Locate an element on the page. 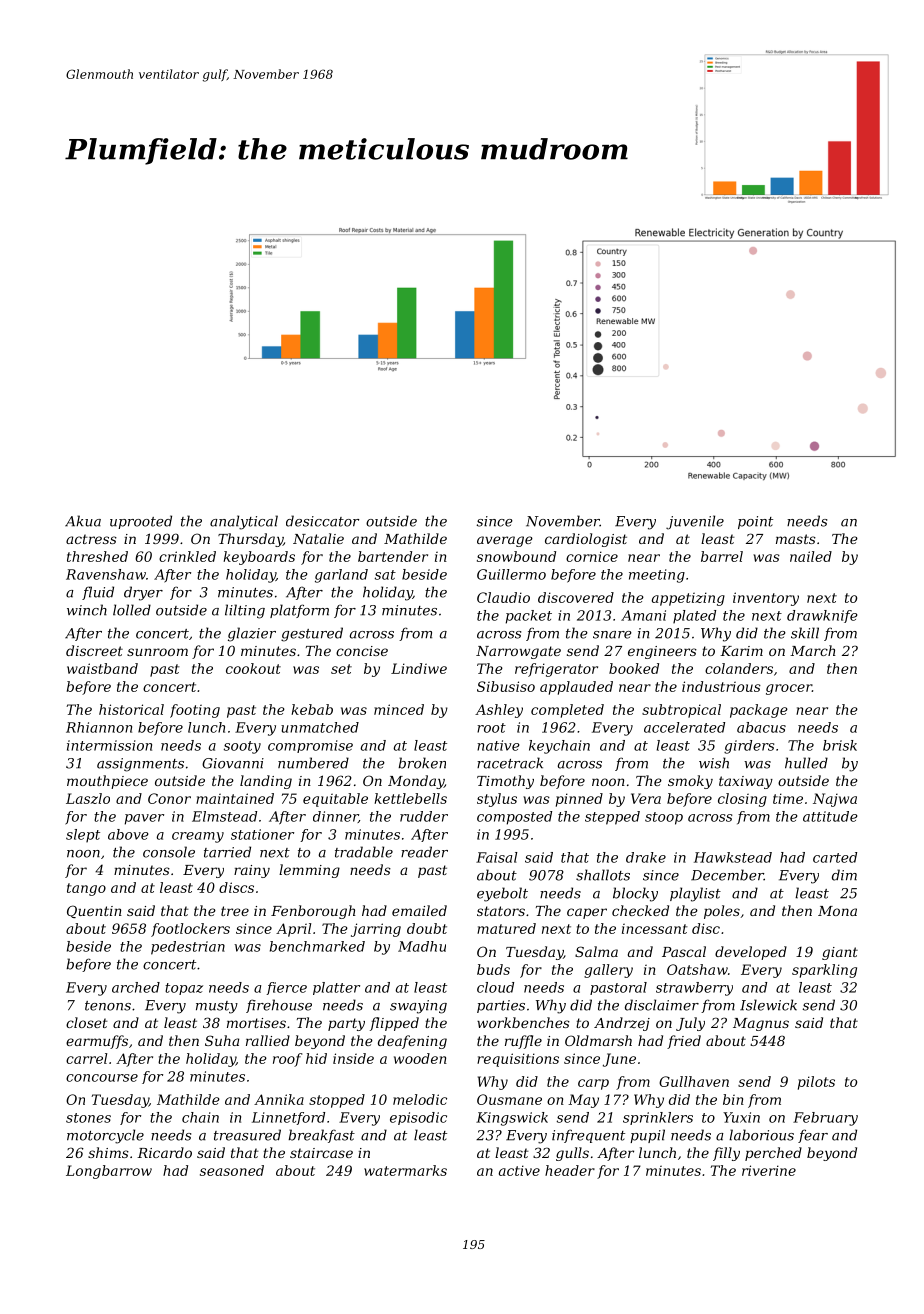  Faisal is located at coordinates (497, 857).
